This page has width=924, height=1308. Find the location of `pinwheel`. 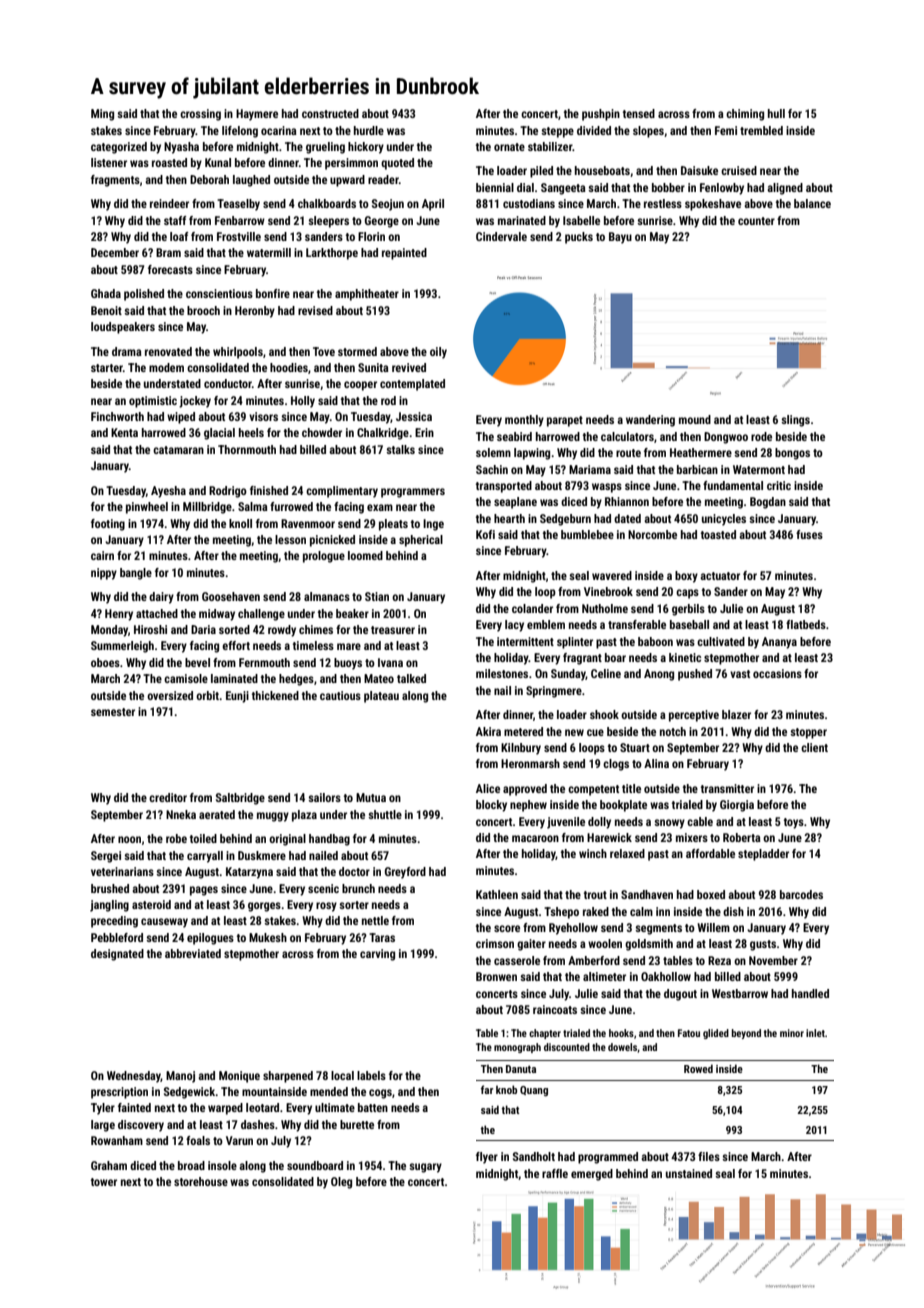

pinwheel is located at coordinates (147, 508).
